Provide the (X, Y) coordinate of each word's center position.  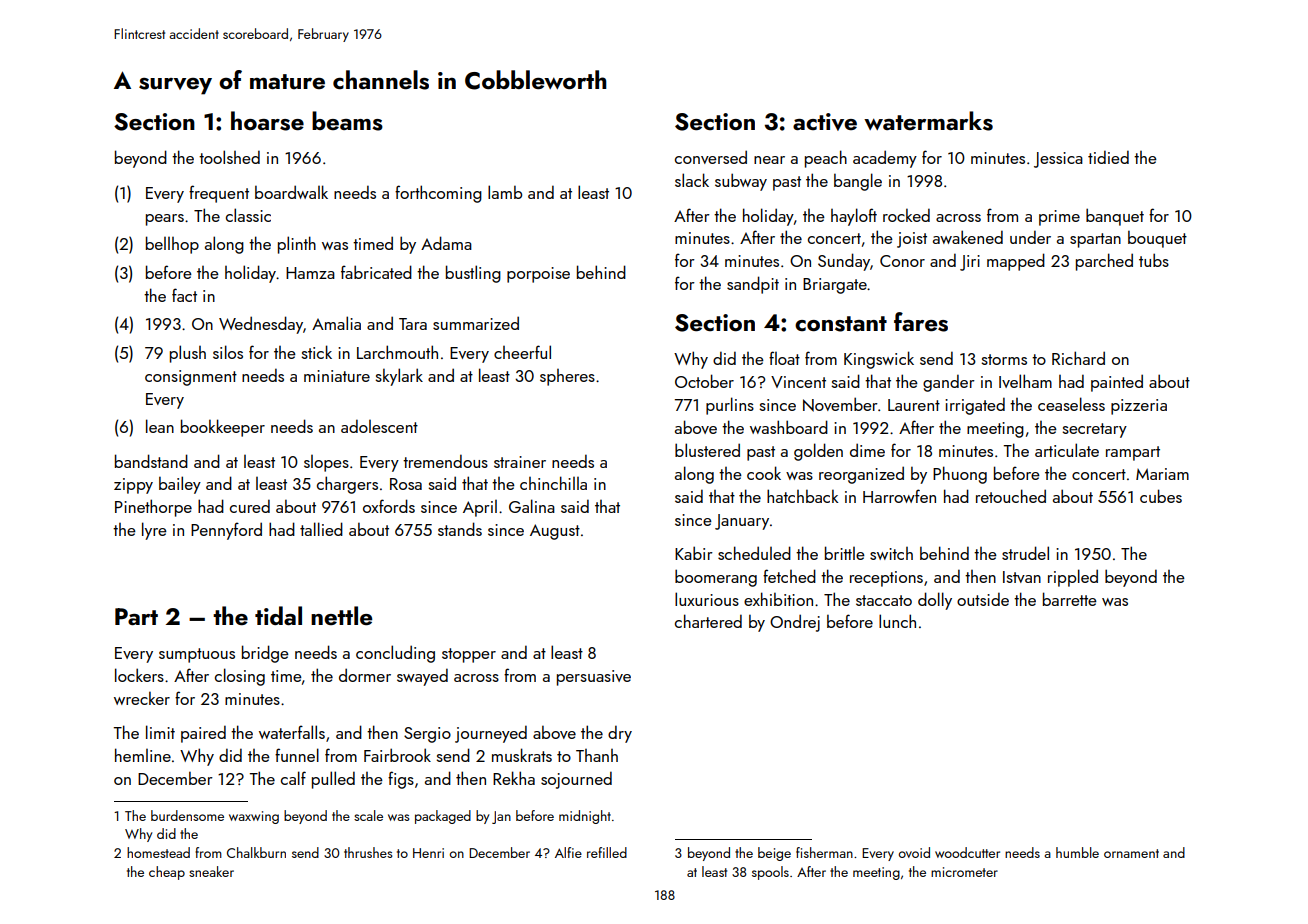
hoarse (267, 121)
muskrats (522, 755)
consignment (191, 378)
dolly (935, 601)
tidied (1108, 157)
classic (248, 215)
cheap (167, 873)
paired (203, 734)
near (769, 160)
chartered (708, 621)
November (840, 404)
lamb (505, 192)
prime (1059, 218)
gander (949, 383)
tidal (278, 615)
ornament (1131, 853)
